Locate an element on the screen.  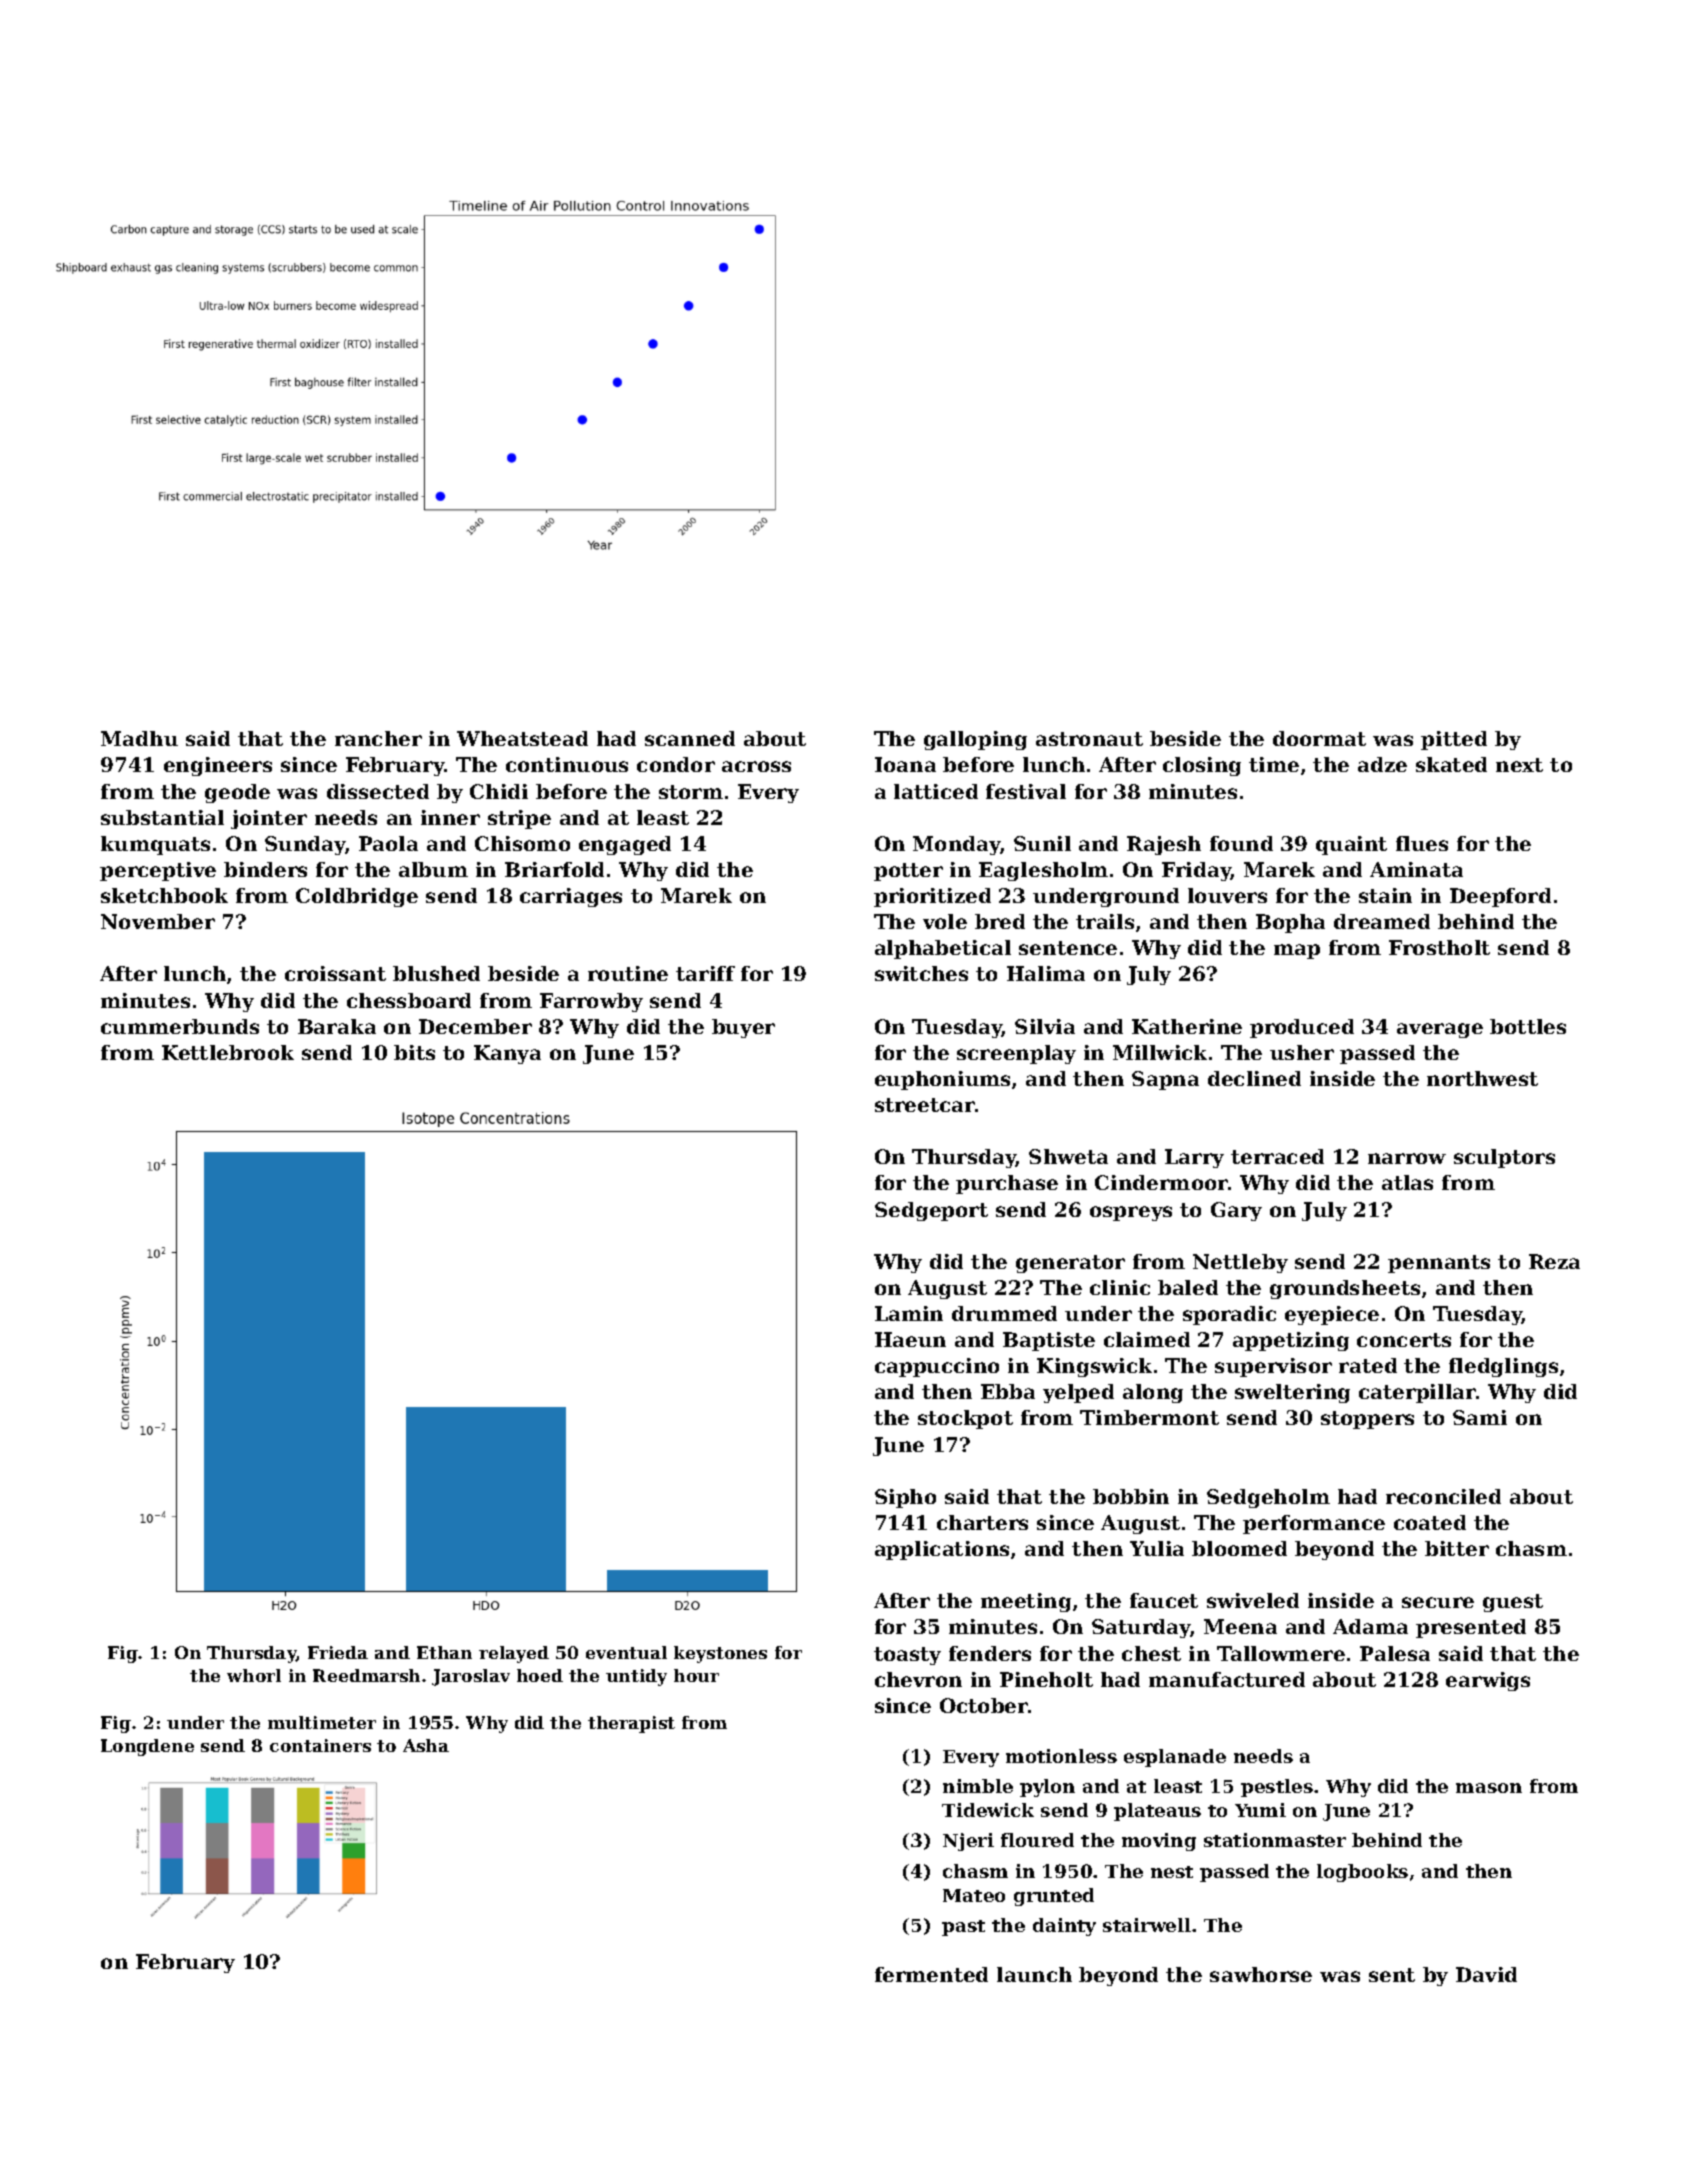
sweltering is located at coordinates (1292, 1393).
